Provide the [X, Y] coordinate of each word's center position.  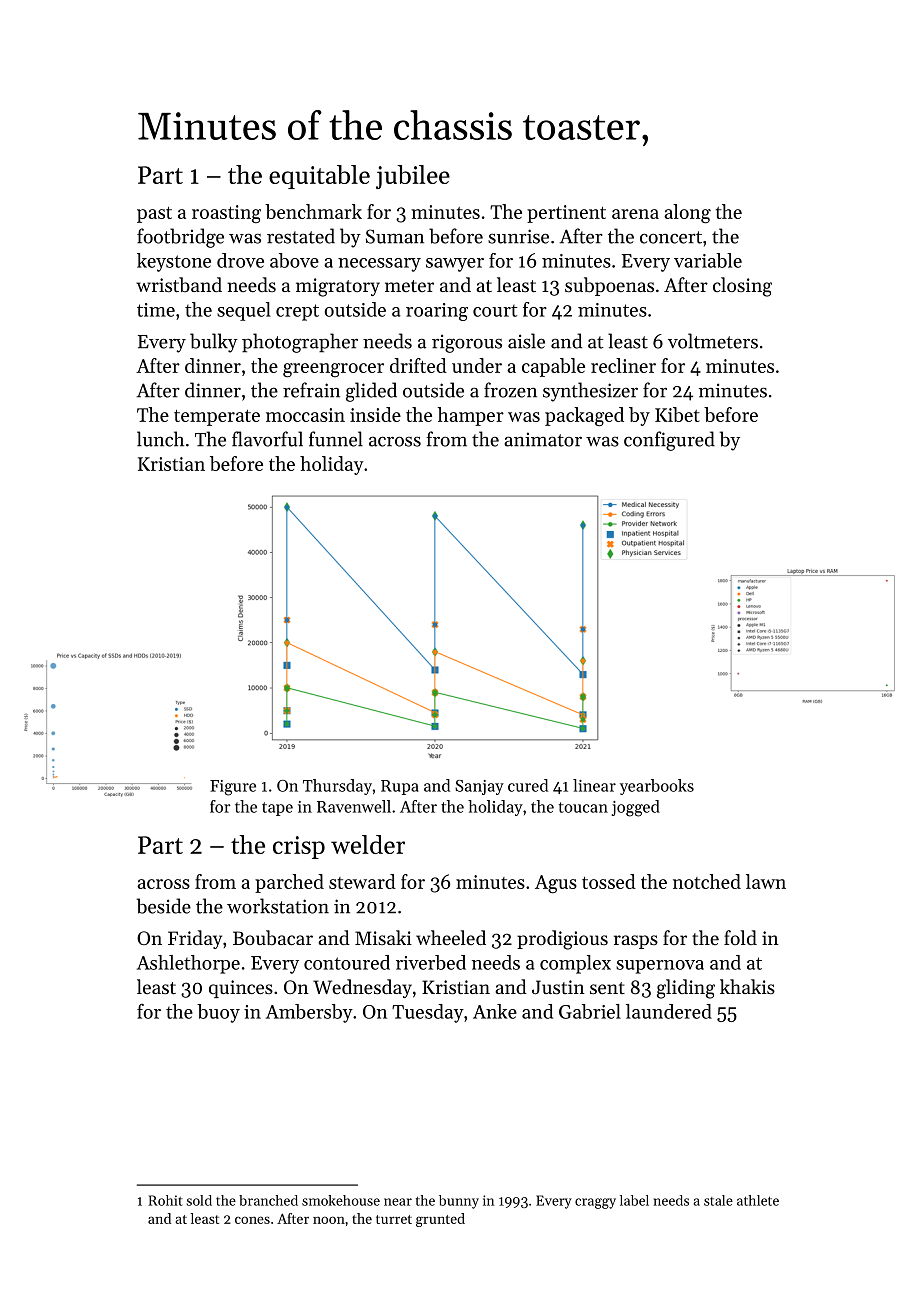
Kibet [677, 414]
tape [277, 809]
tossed [609, 881]
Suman [395, 236]
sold [199, 1200]
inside [375, 414]
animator [543, 439]
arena [635, 214]
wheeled [451, 937]
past [154, 215]
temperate [217, 418]
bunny [459, 1202]
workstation [278, 906]
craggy [595, 1203]
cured [528, 785]
